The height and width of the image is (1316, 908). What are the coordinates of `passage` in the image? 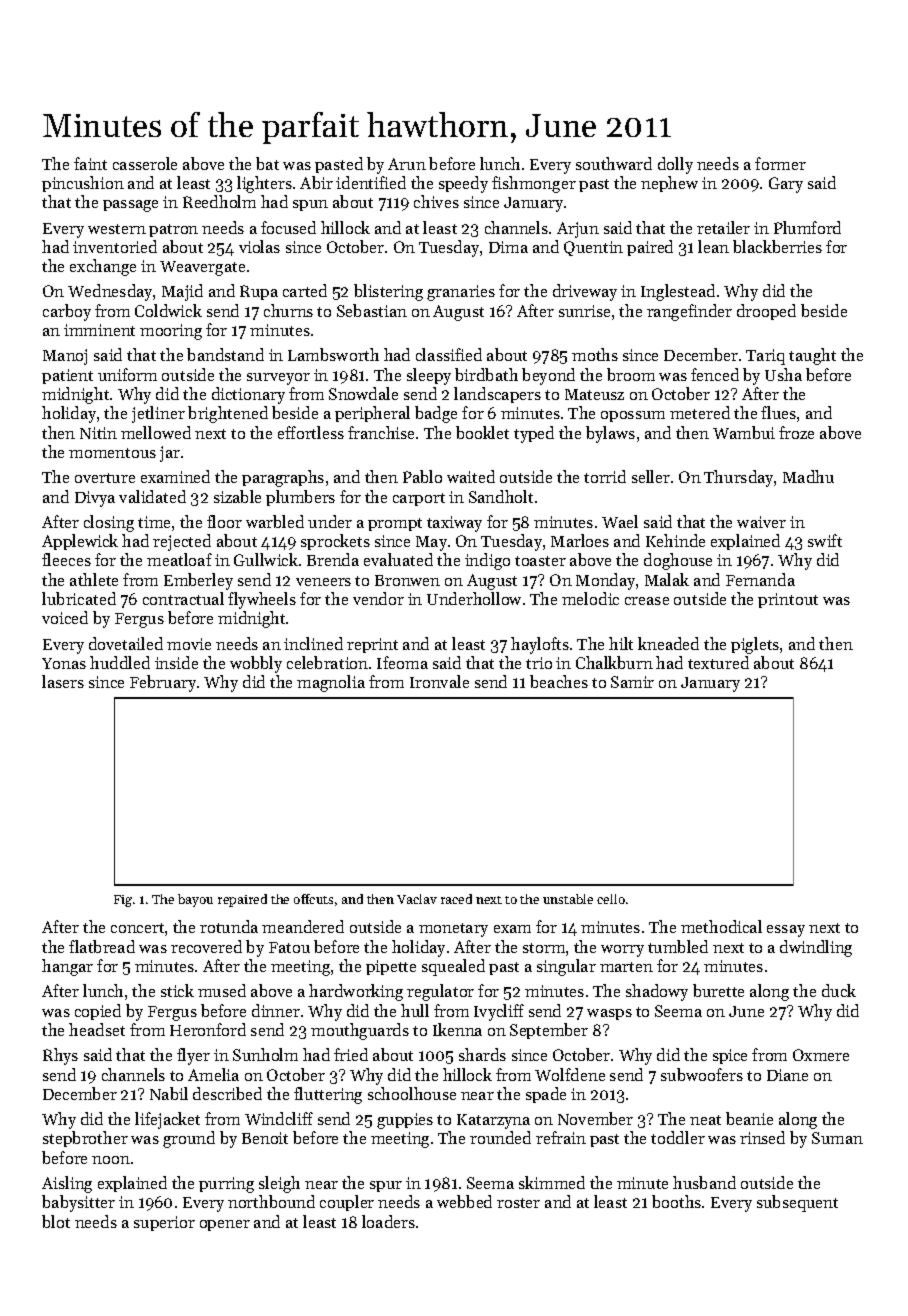 It's located at (130, 206).
